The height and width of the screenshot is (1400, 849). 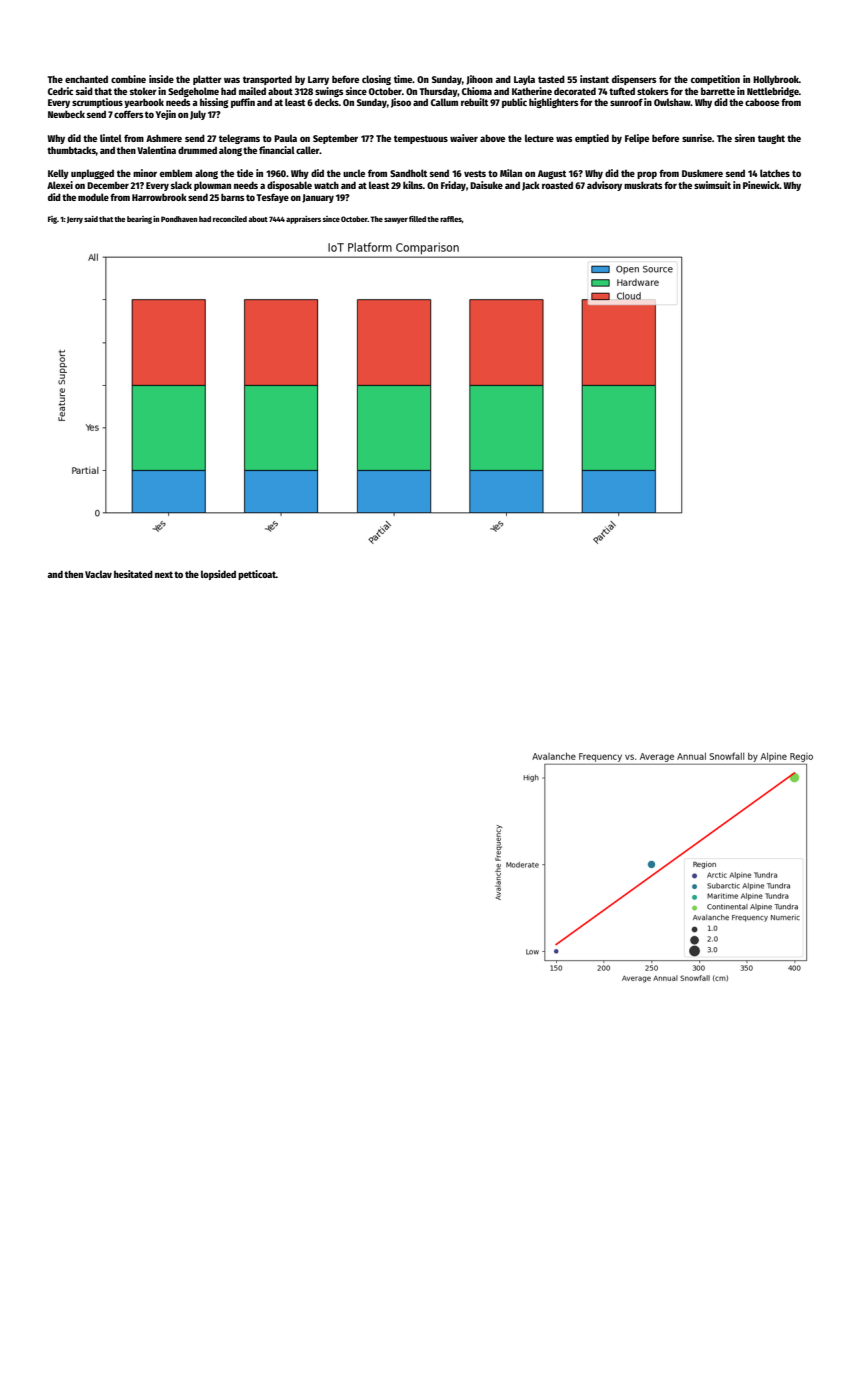 I want to click on Alexei, so click(x=60, y=185).
